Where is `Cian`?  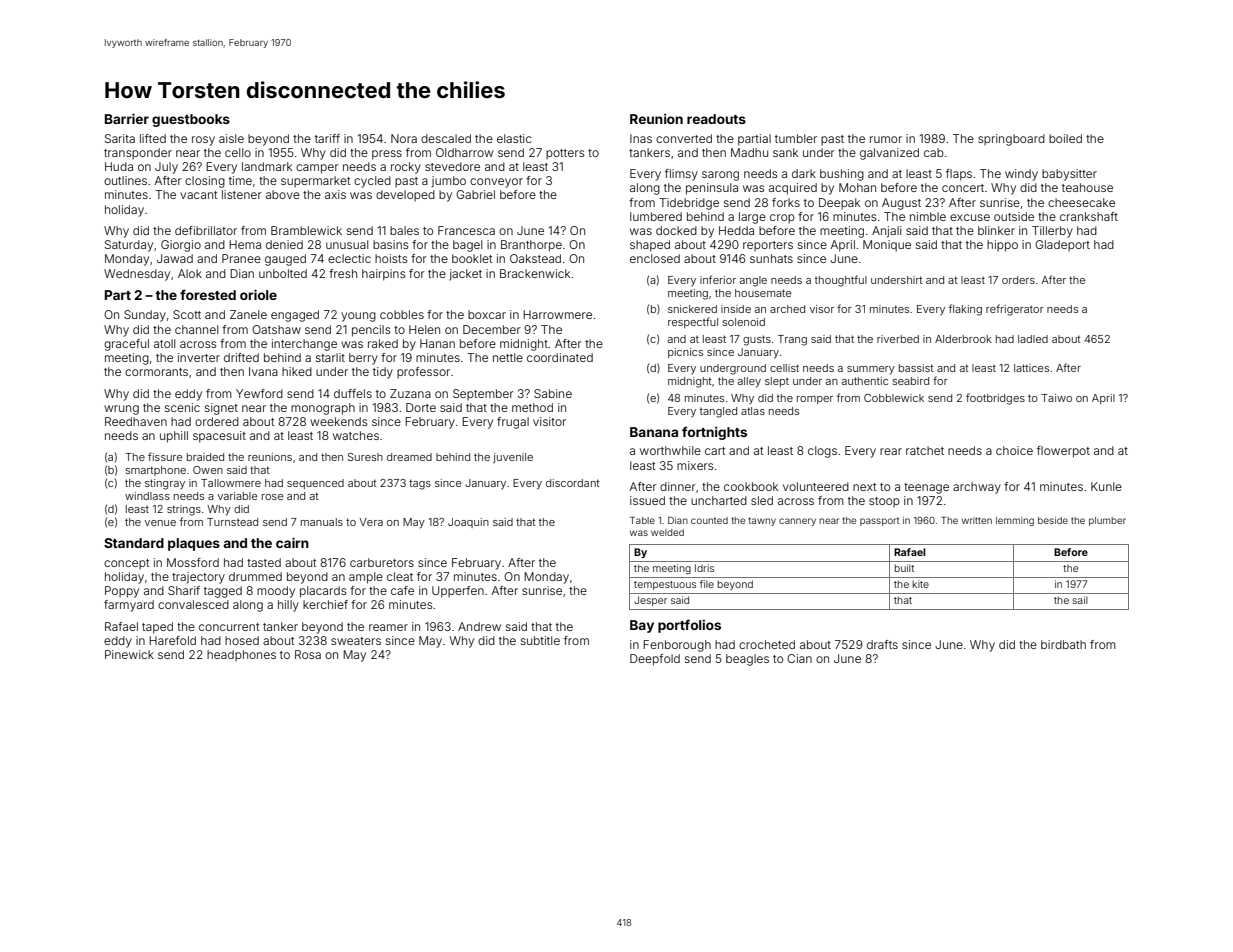 Cian is located at coordinates (799, 658).
